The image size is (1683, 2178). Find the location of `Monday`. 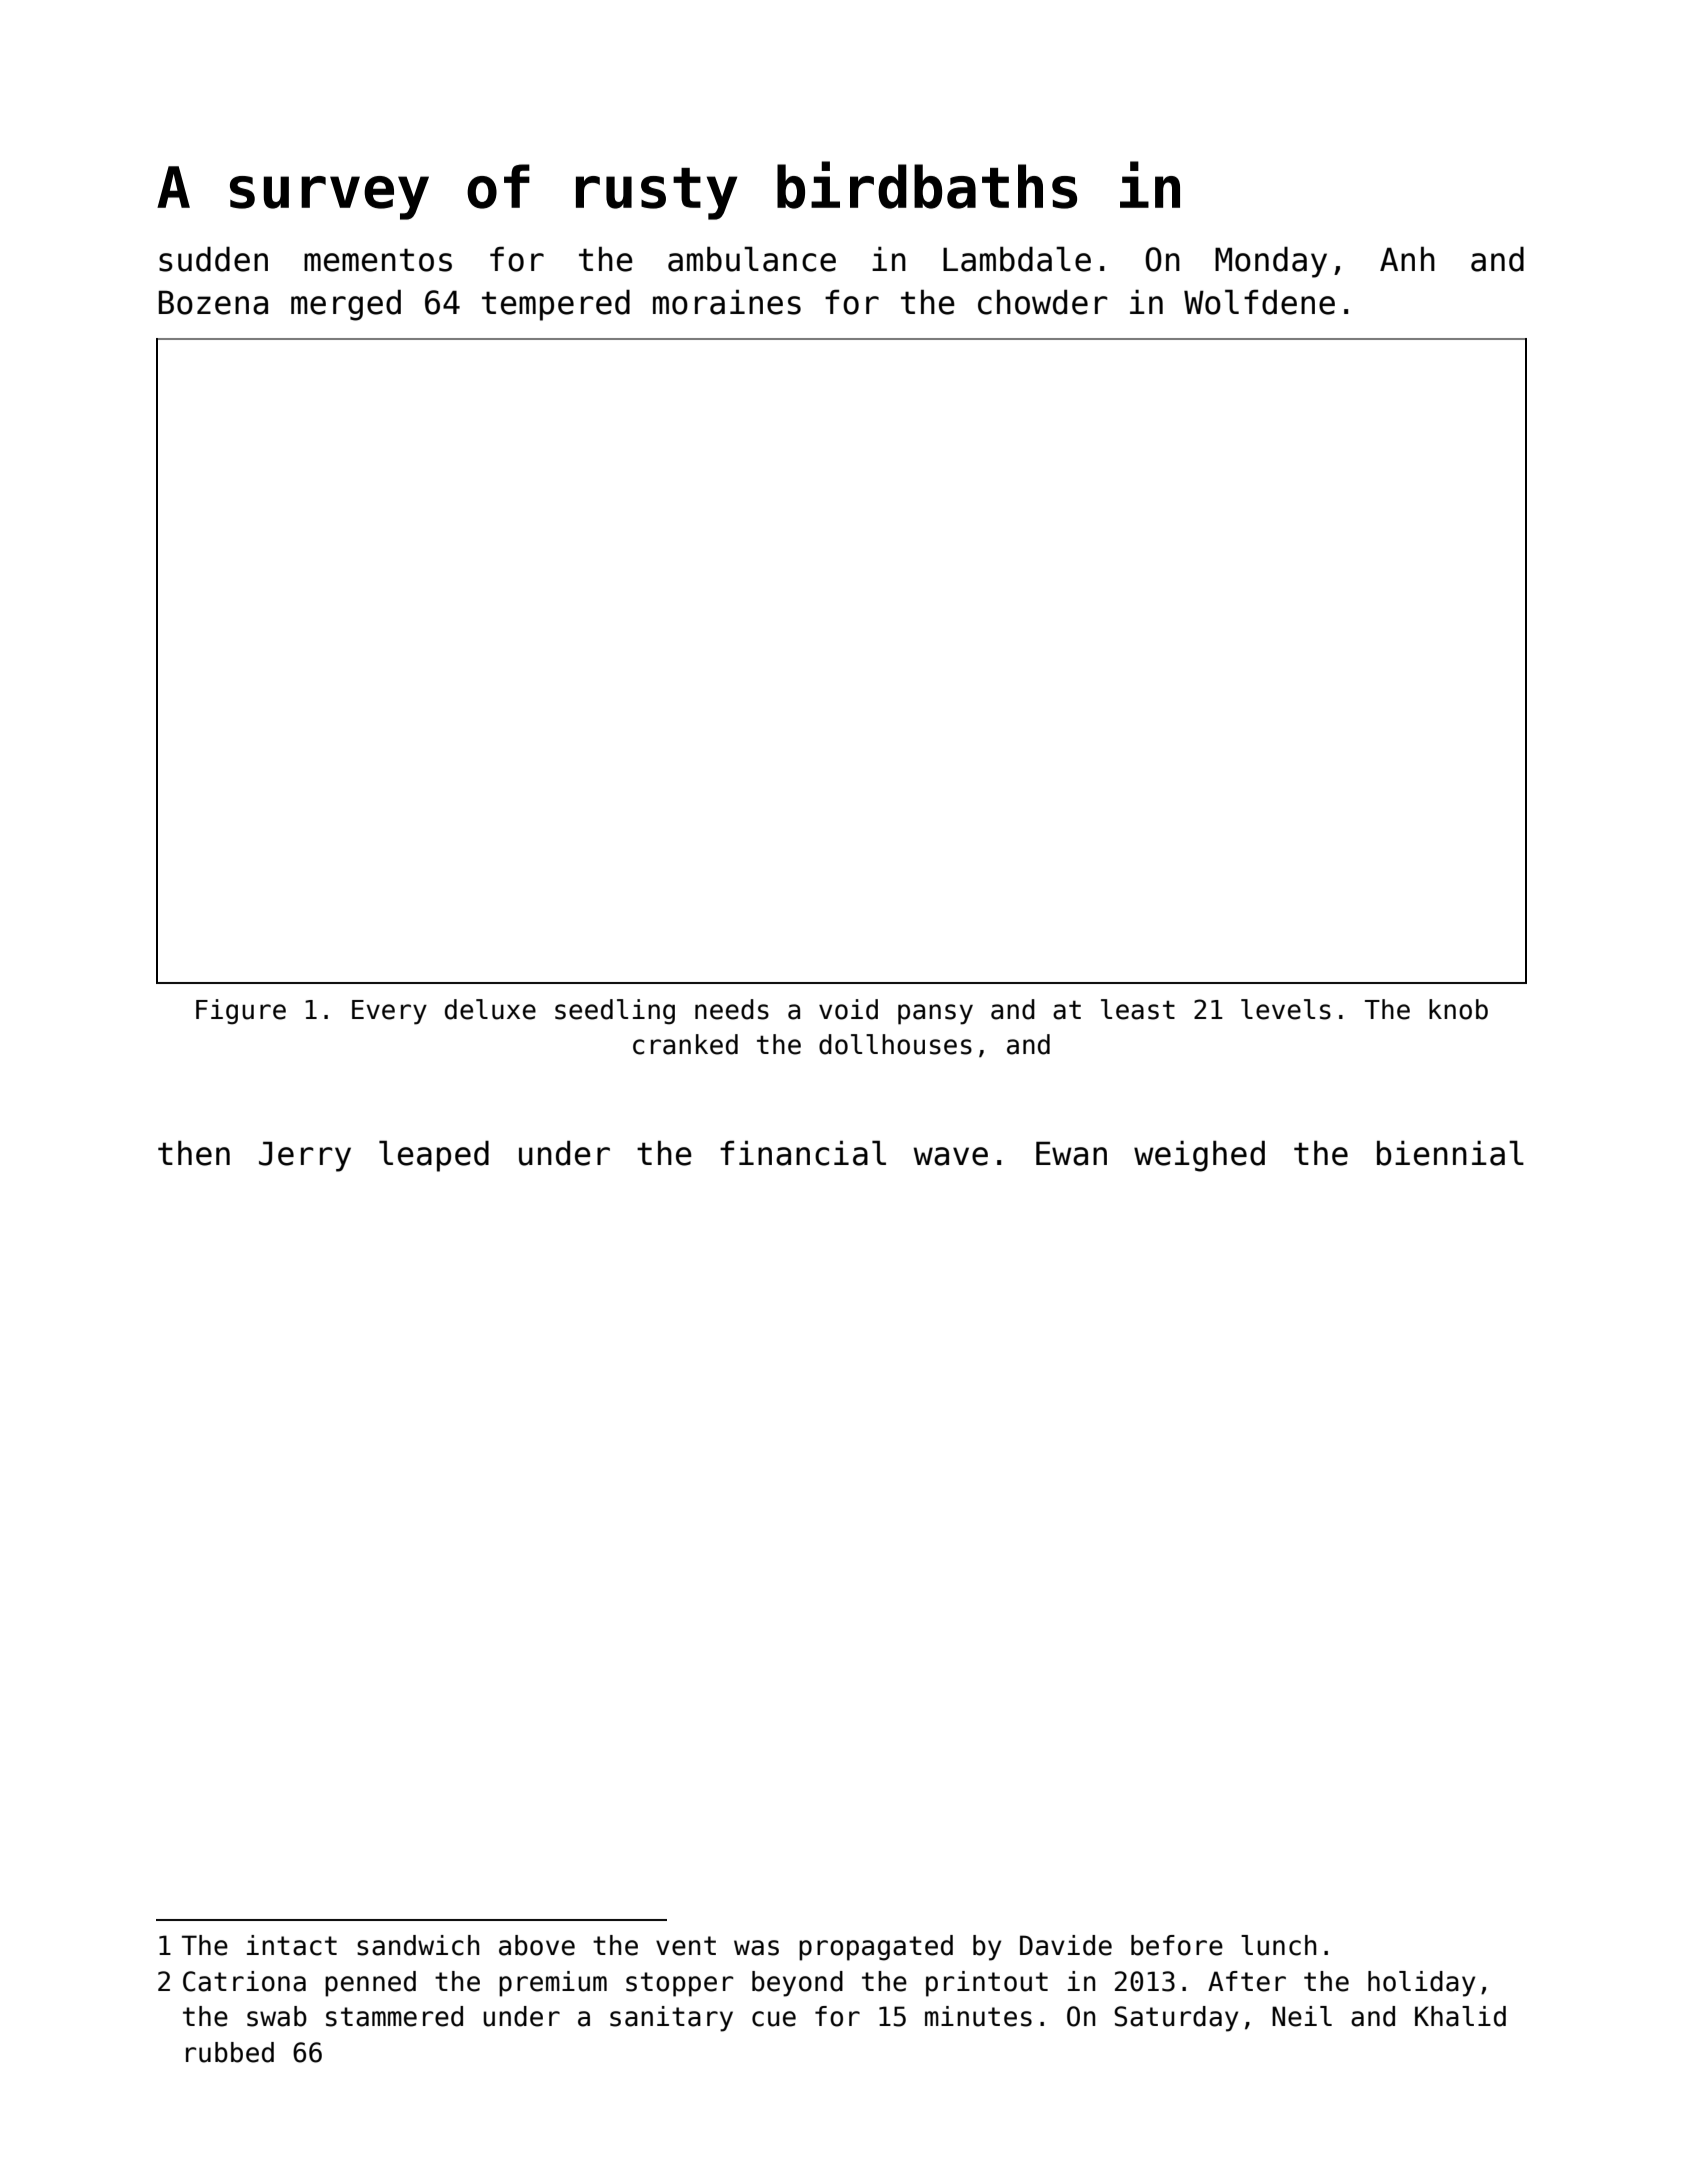

Monday is located at coordinates (1271, 262).
